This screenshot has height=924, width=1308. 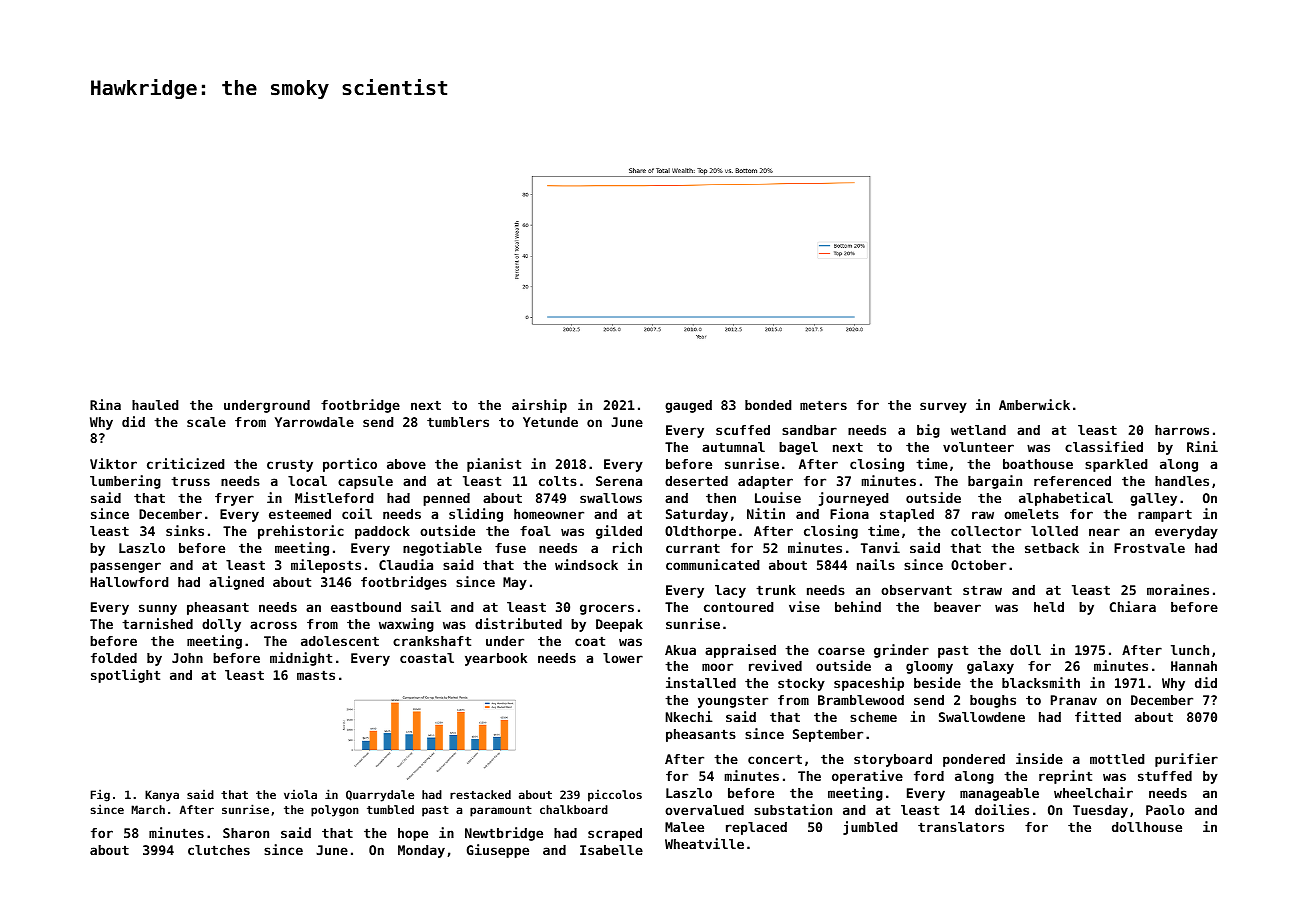 I want to click on Amberwick, so click(x=1034, y=404).
